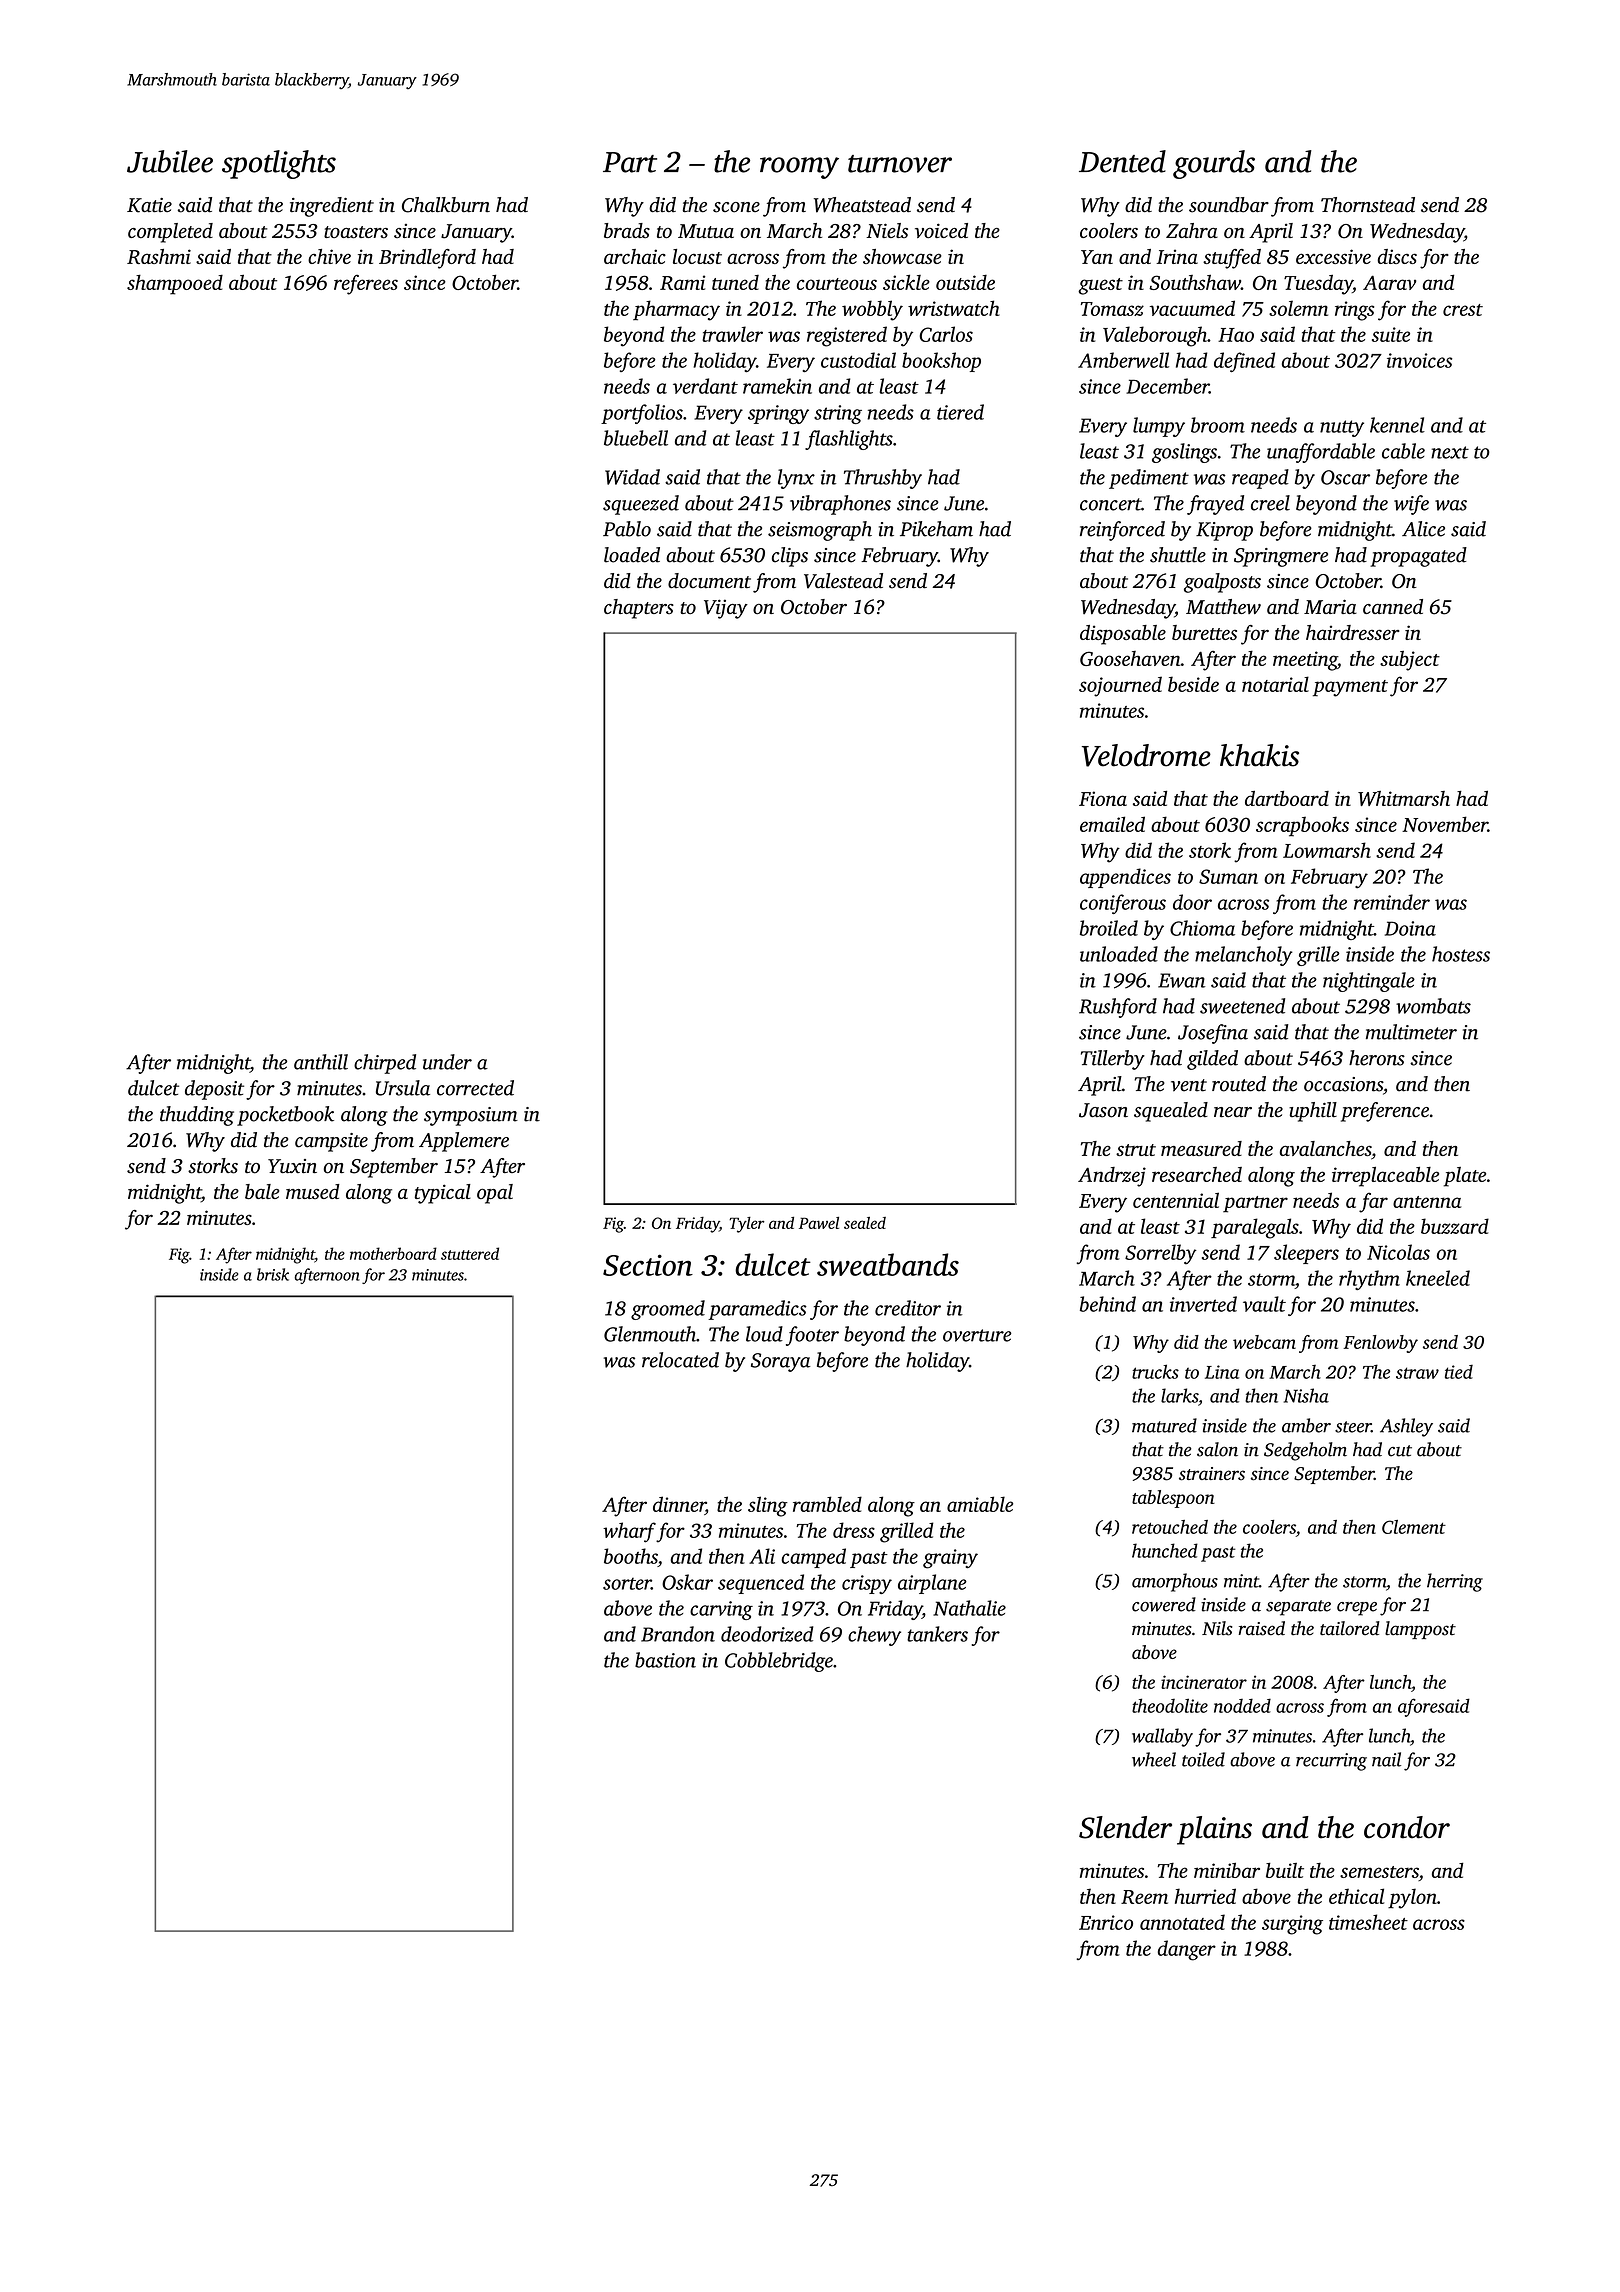  I want to click on November, so click(1445, 824).
